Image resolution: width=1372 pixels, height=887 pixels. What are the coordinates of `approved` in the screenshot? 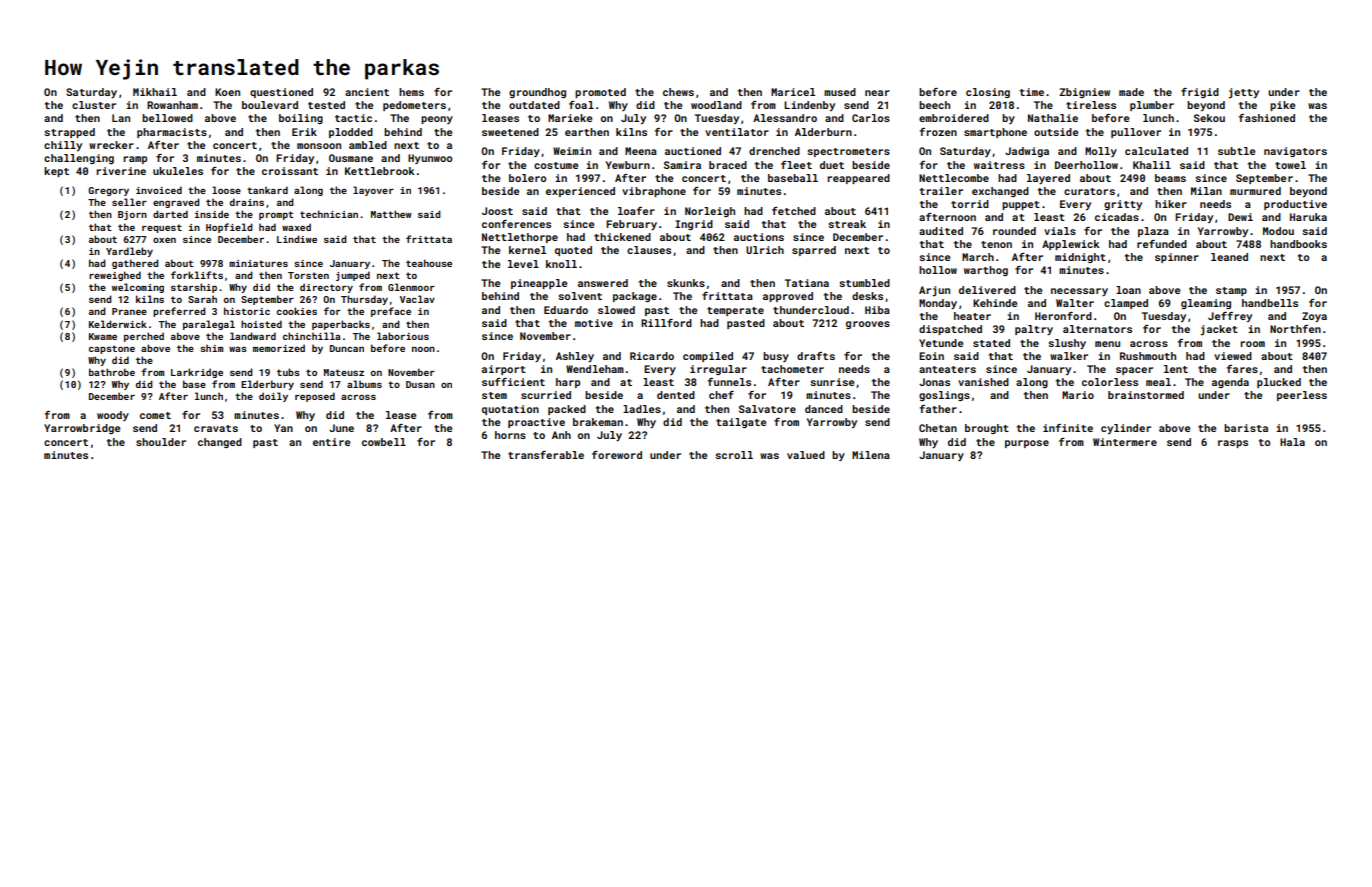 It's located at (788, 297).
